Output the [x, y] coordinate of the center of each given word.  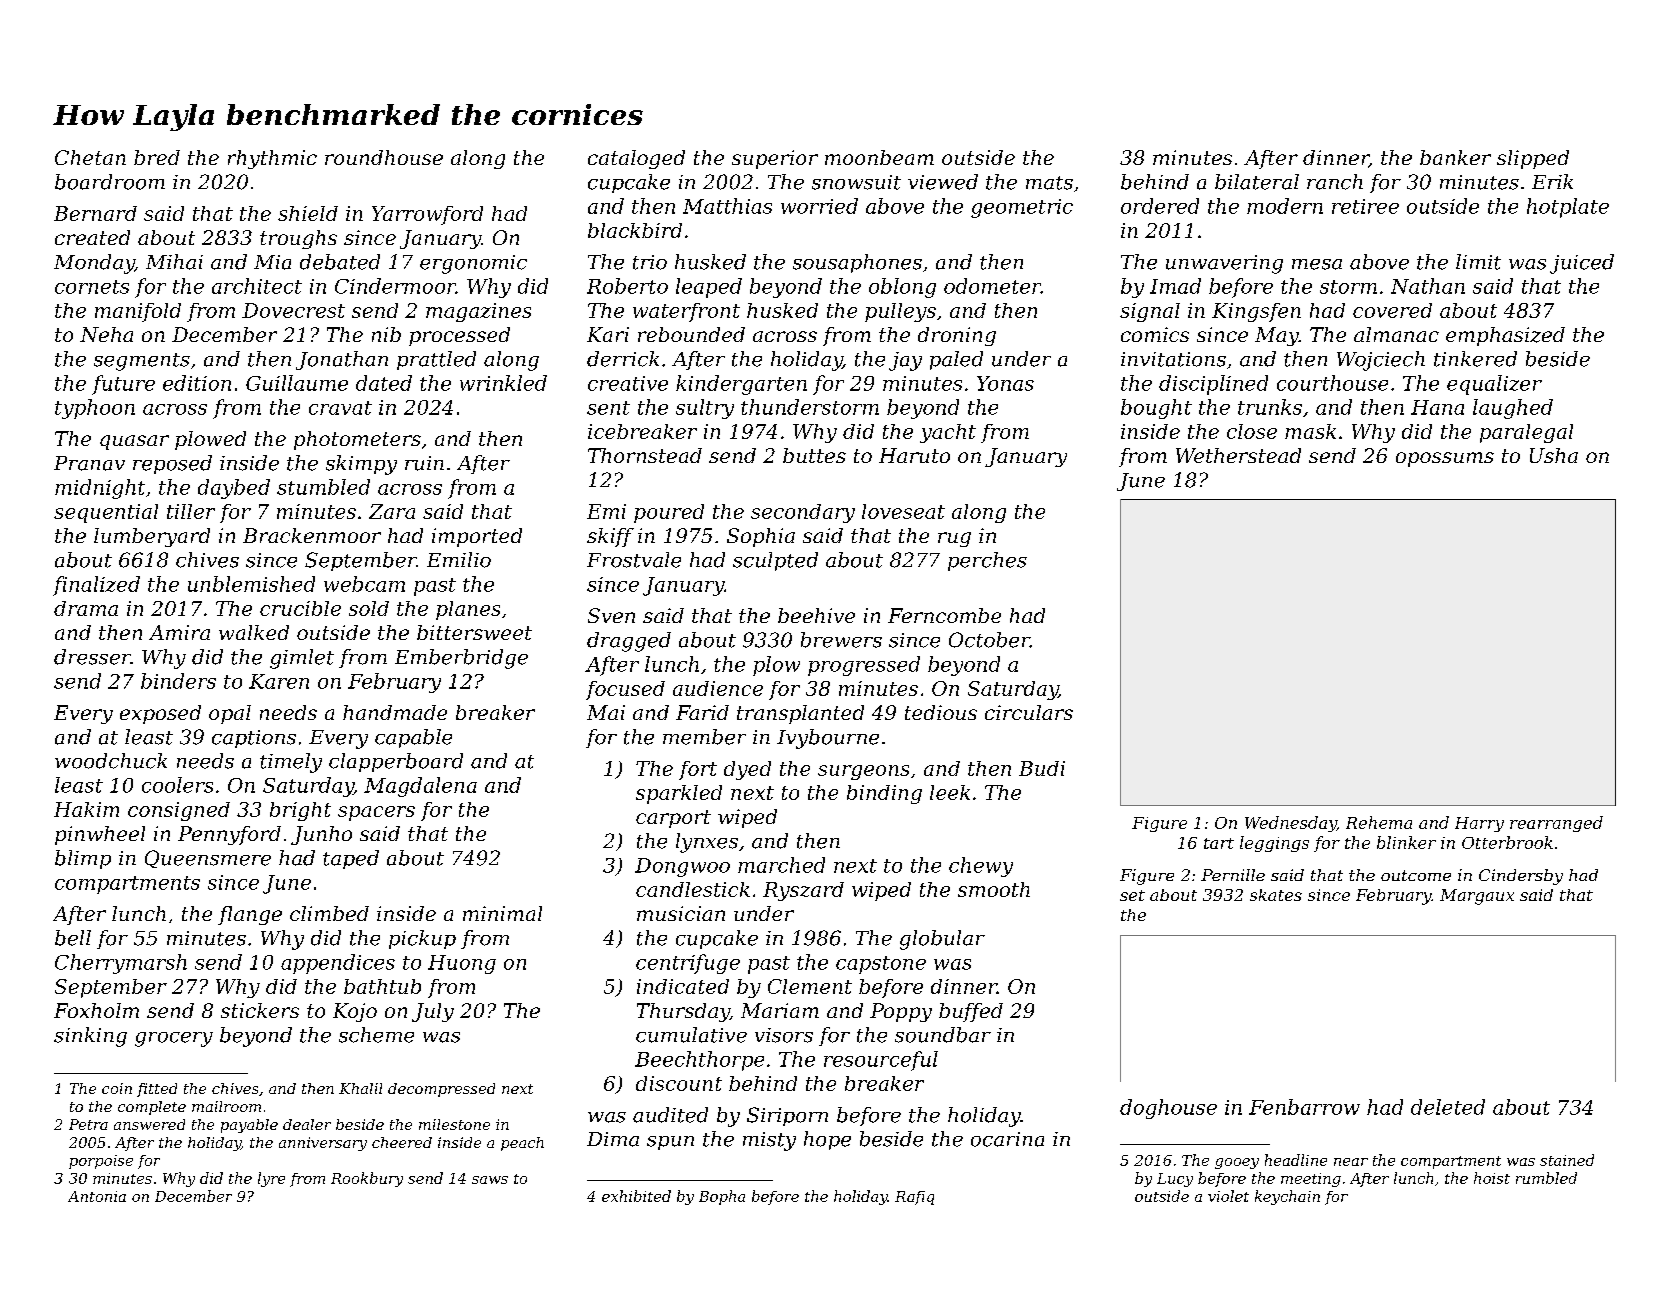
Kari [608, 334]
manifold [138, 312]
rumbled [1546, 1178]
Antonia [97, 1196]
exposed [160, 714]
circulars [1029, 712]
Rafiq [914, 1198]
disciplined [1213, 385]
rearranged [1556, 824]
